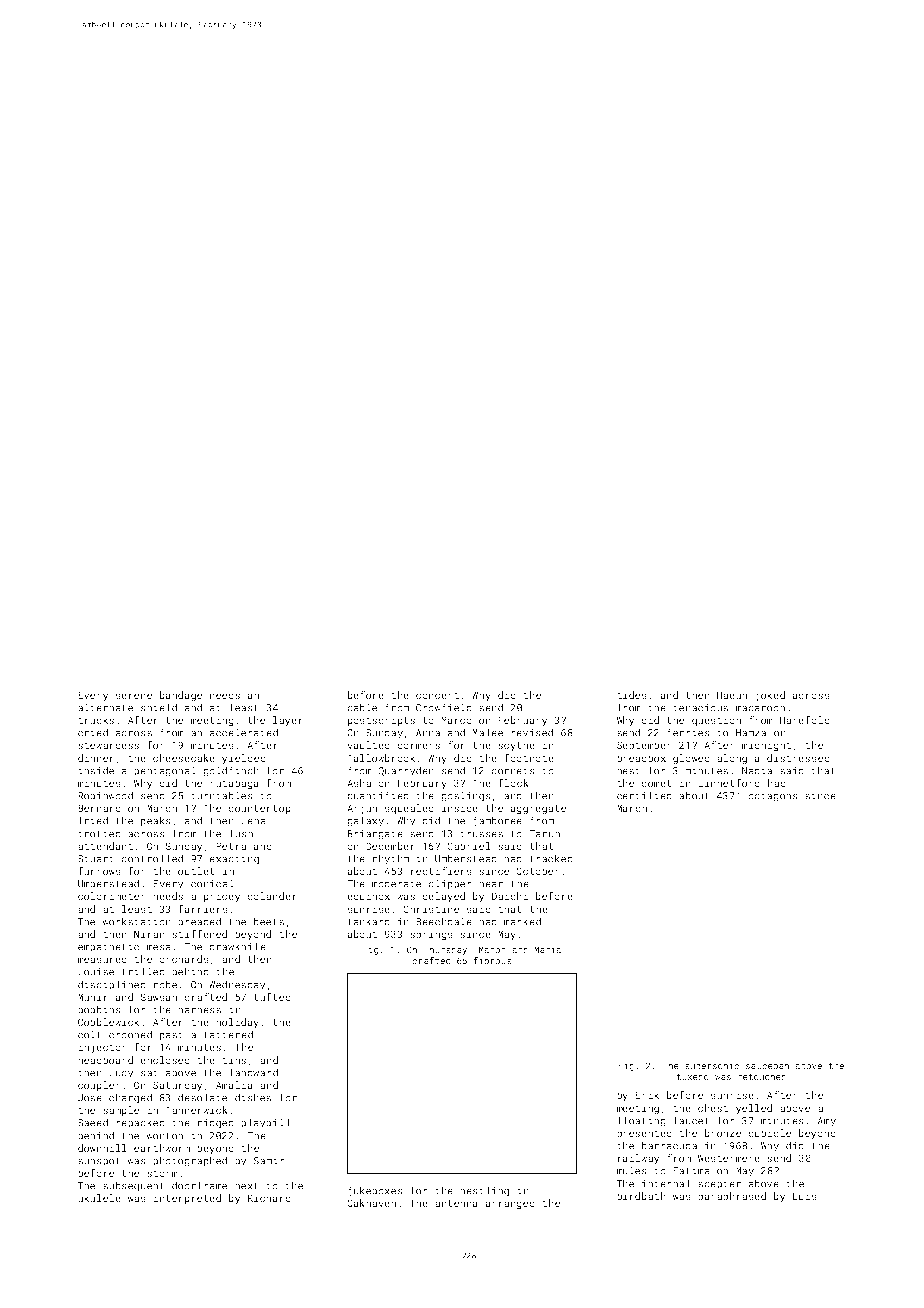  I want to click on breadbox, so click(641, 758).
